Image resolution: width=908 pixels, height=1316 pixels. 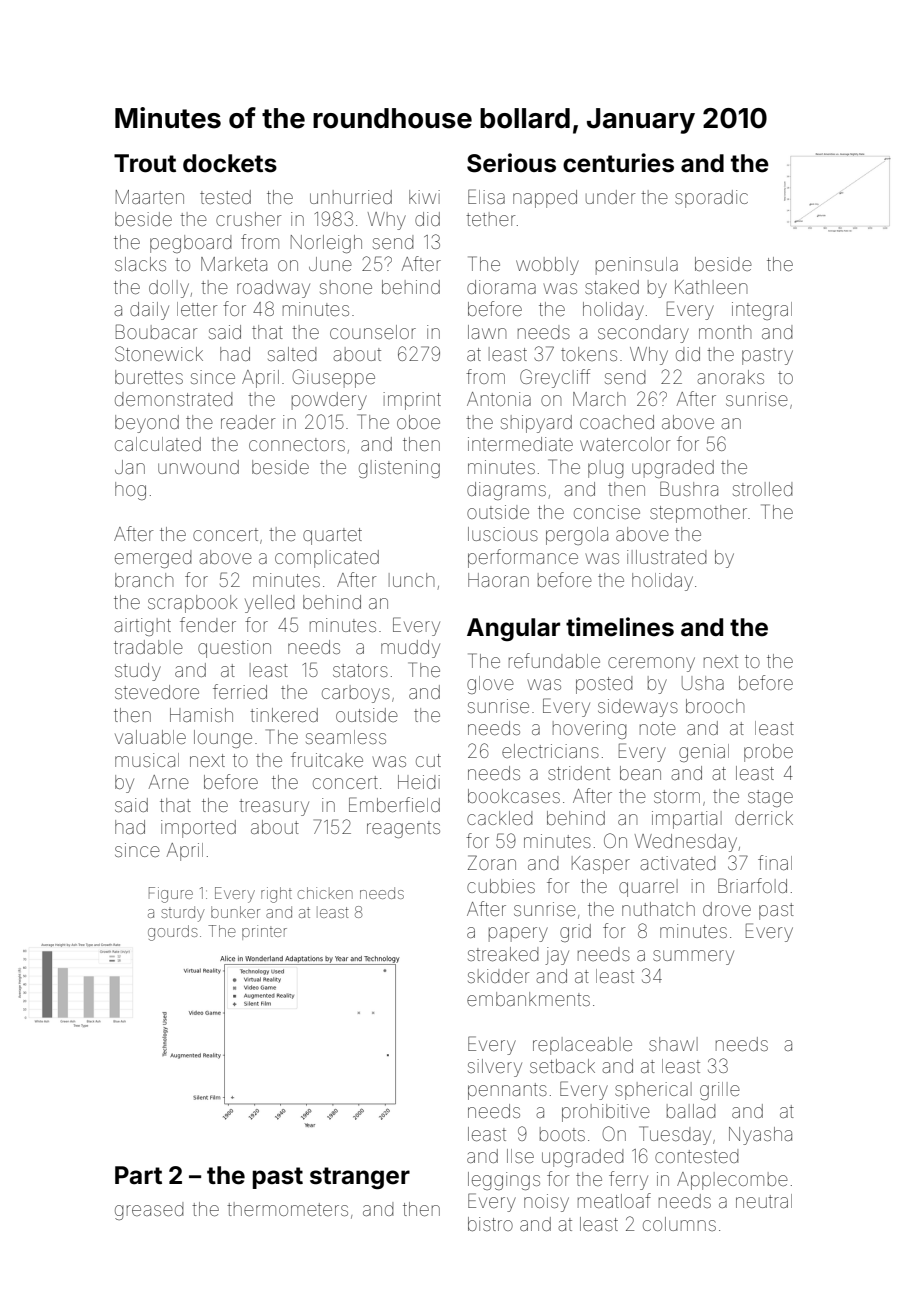 I want to click on complicated, so click(x=327, y=559).
